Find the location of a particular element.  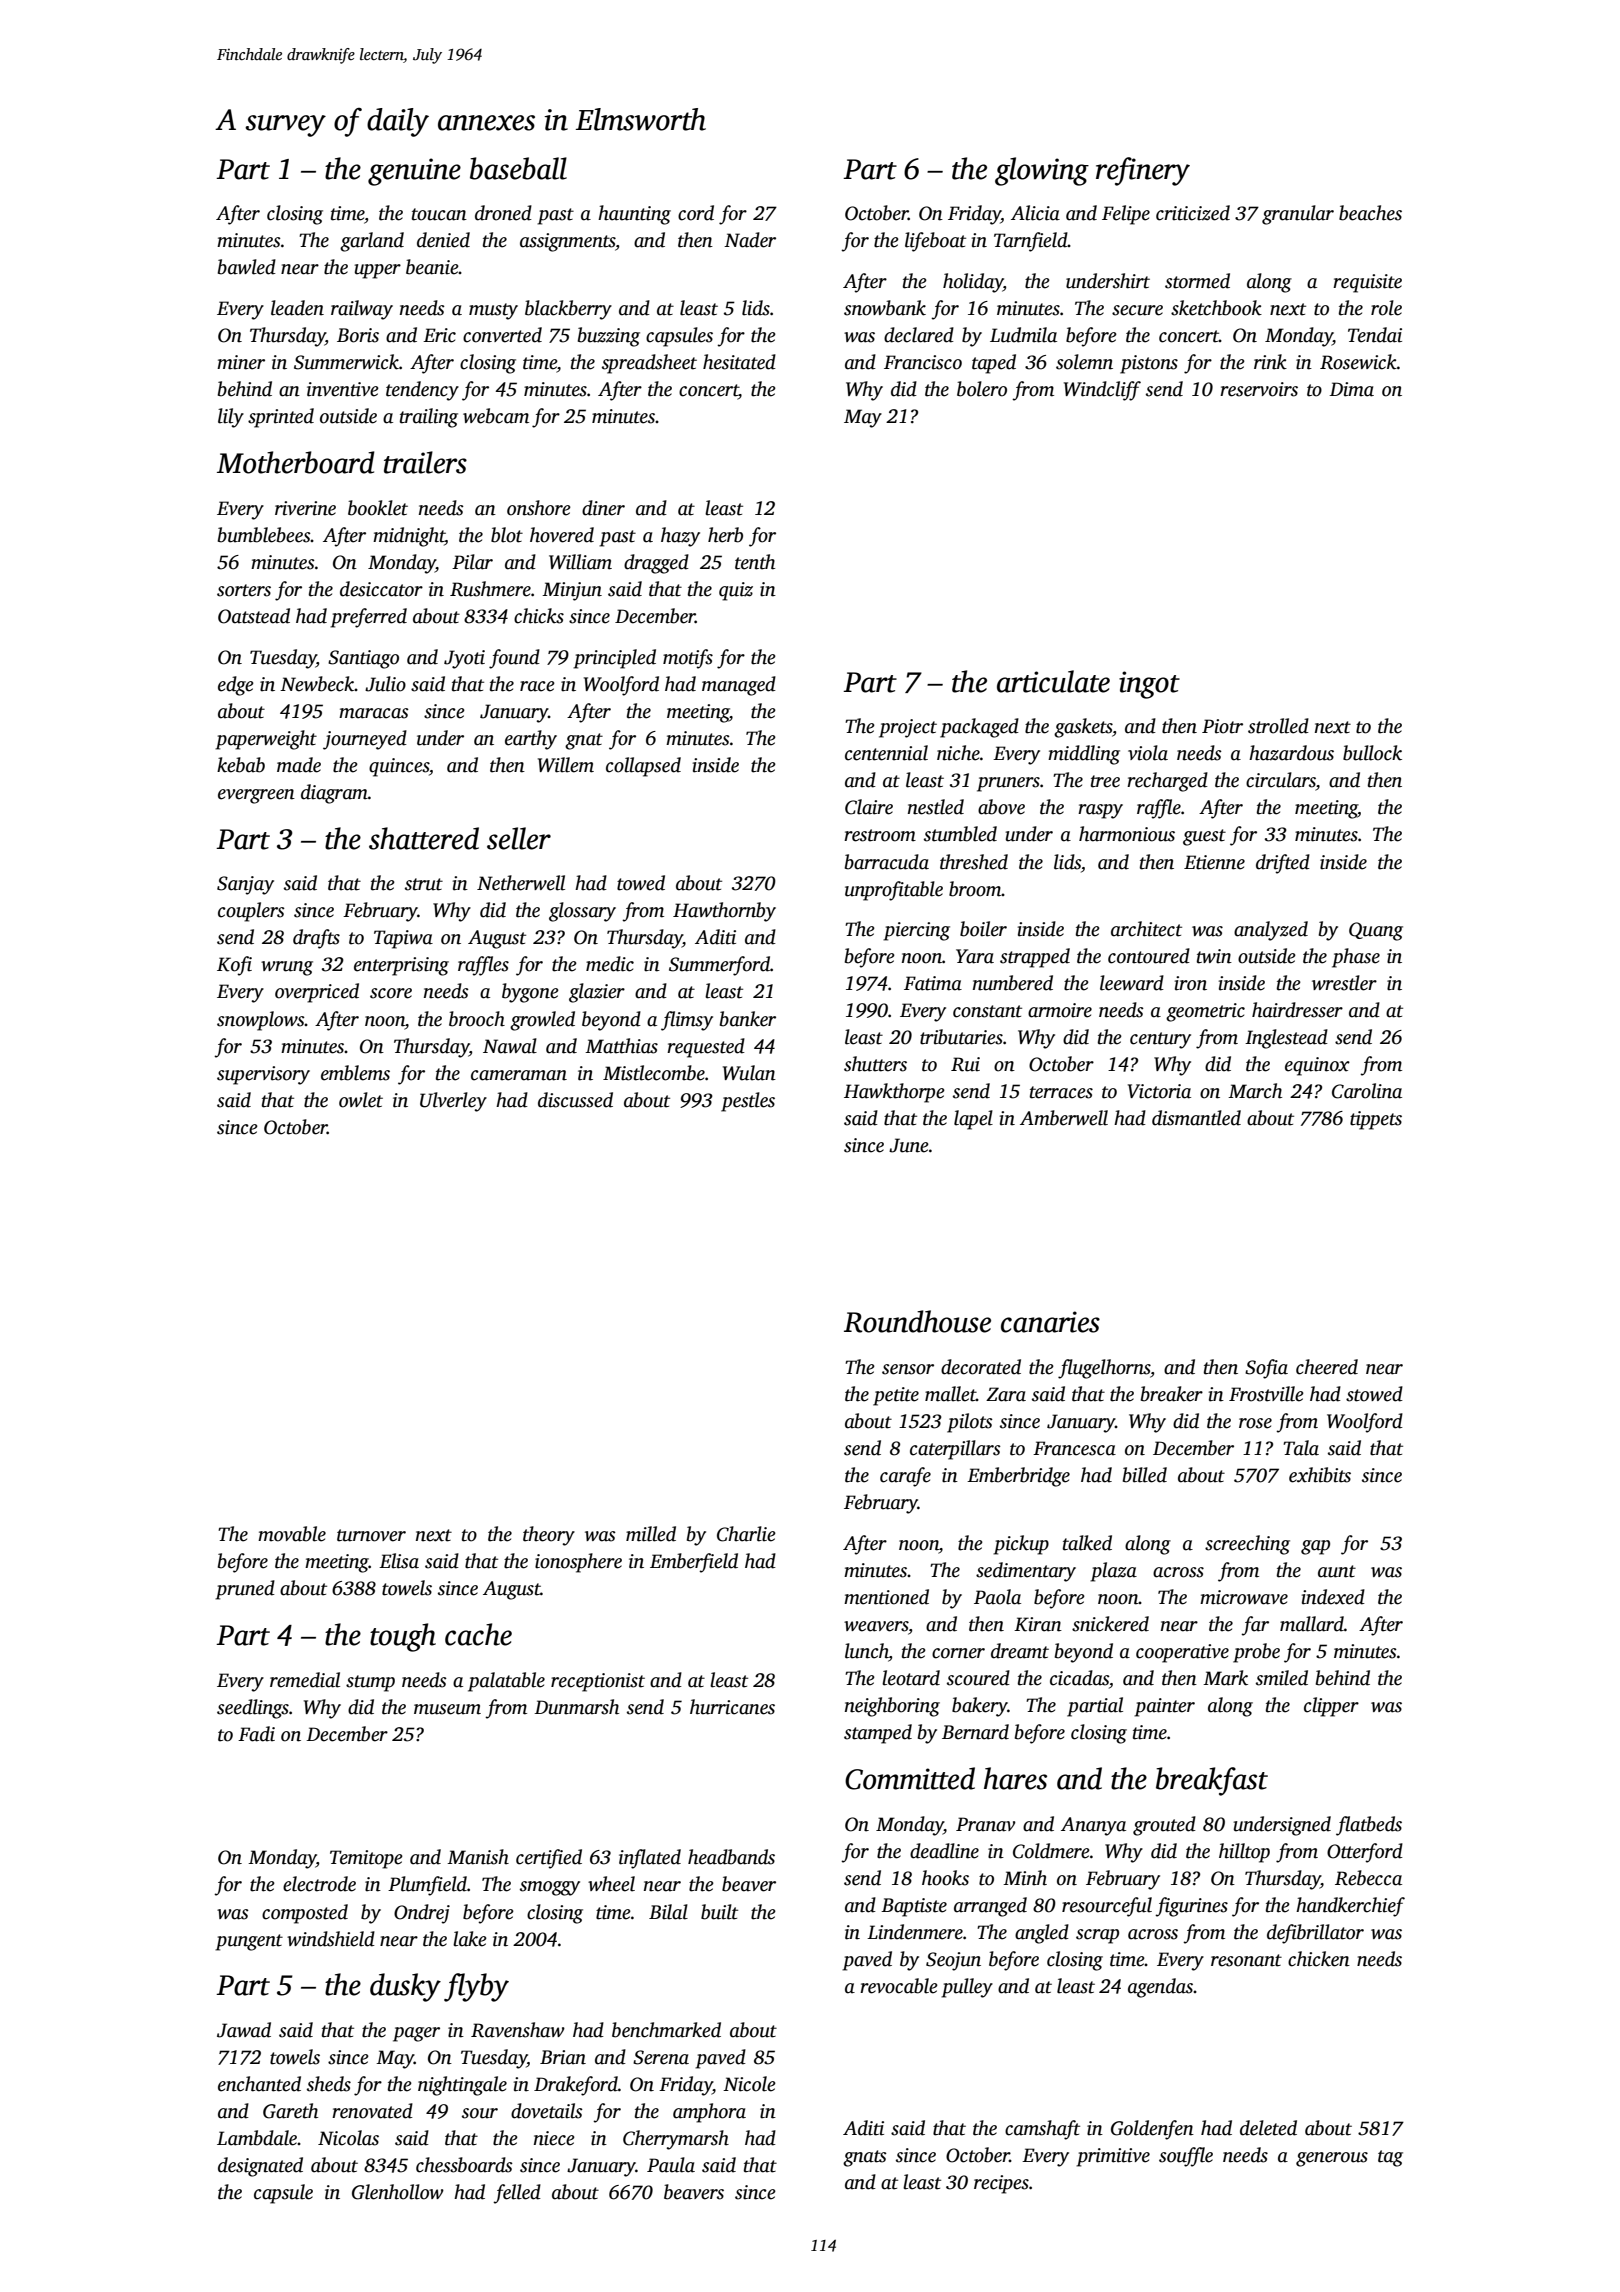

centennial is located at coordinates (886, 753).
